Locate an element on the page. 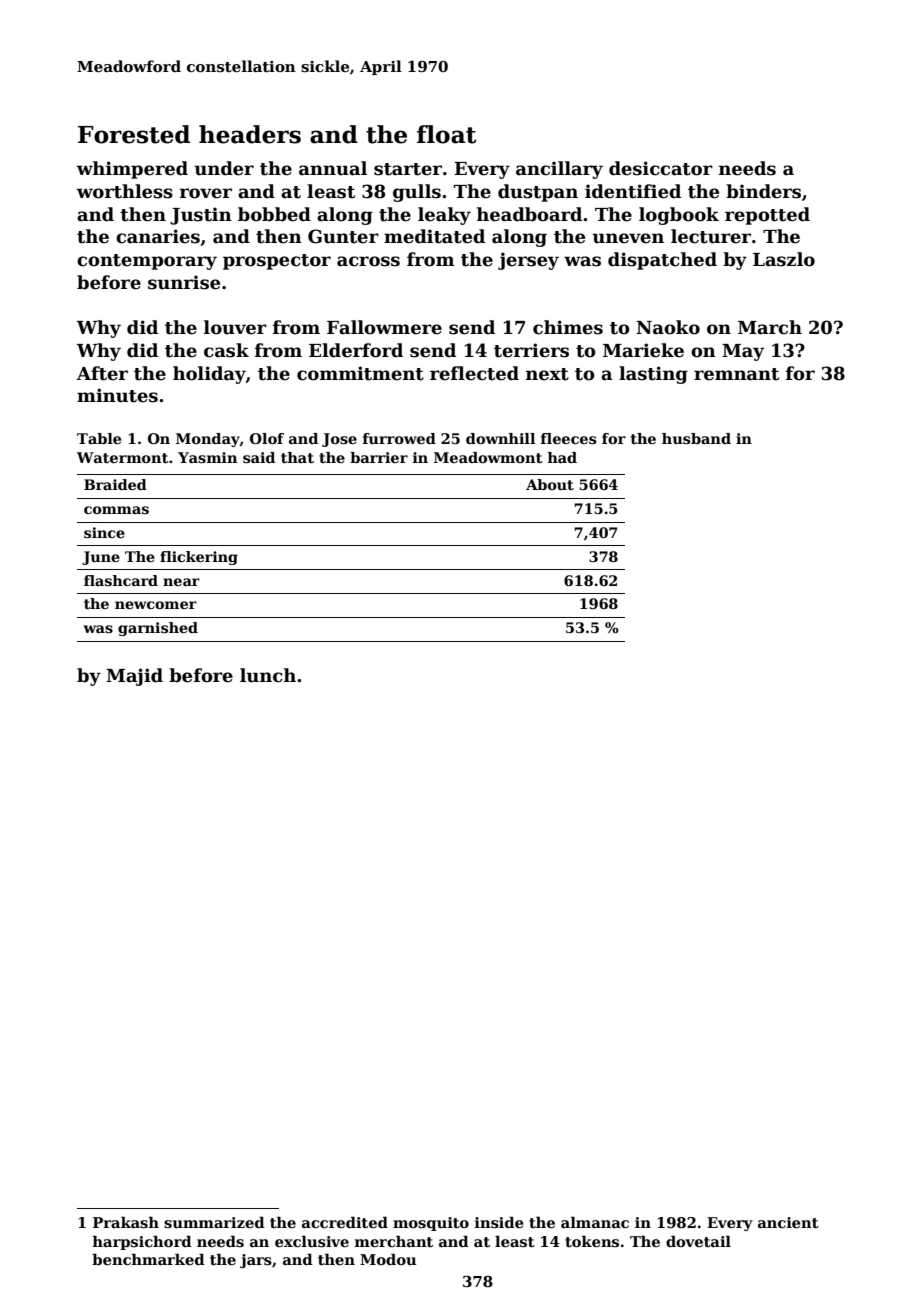 The image size is (924, 1308). Modou is located at coordinates (388, 1259).
